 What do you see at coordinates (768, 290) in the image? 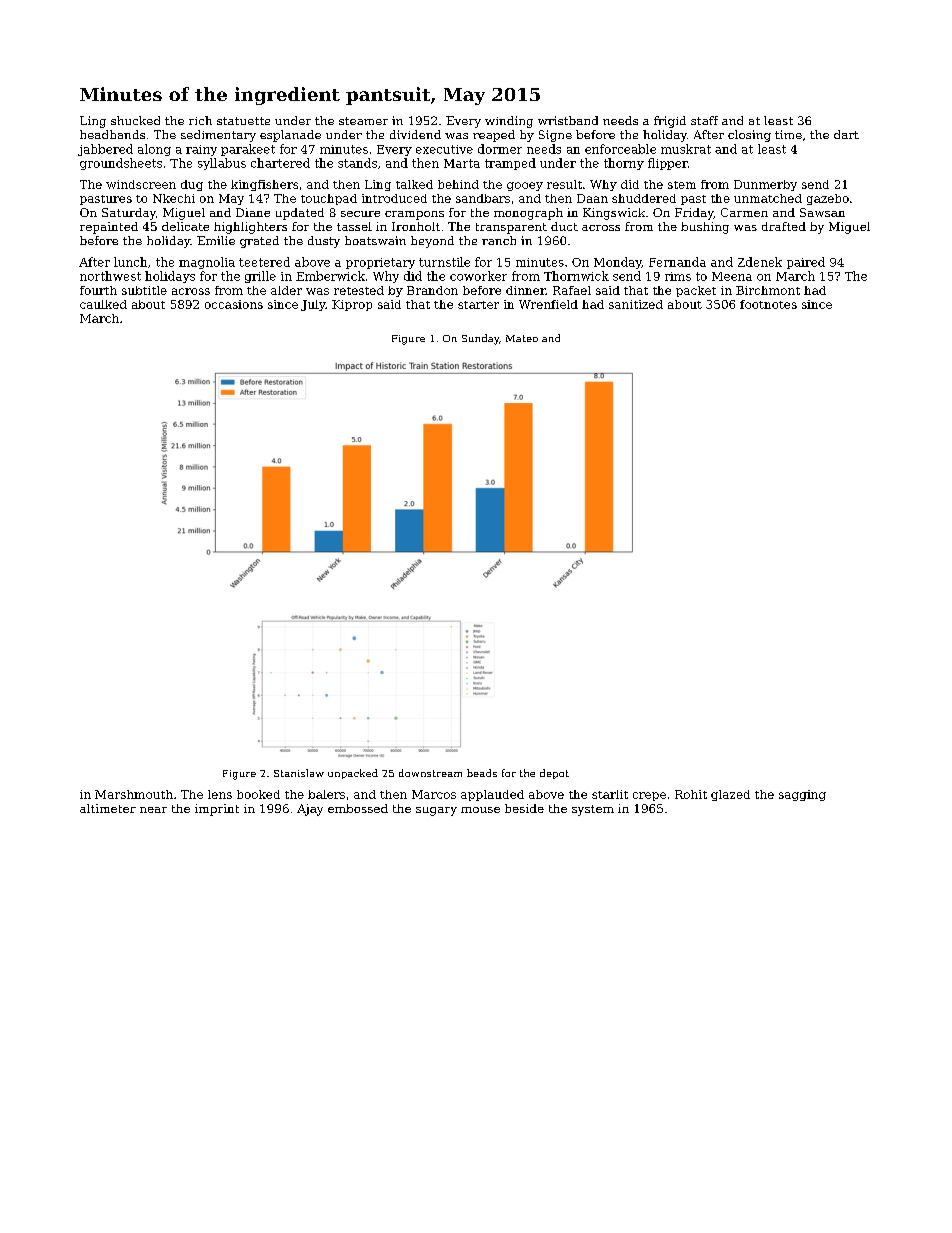
I see `Birchmont` at bounding box center [768, 290].
